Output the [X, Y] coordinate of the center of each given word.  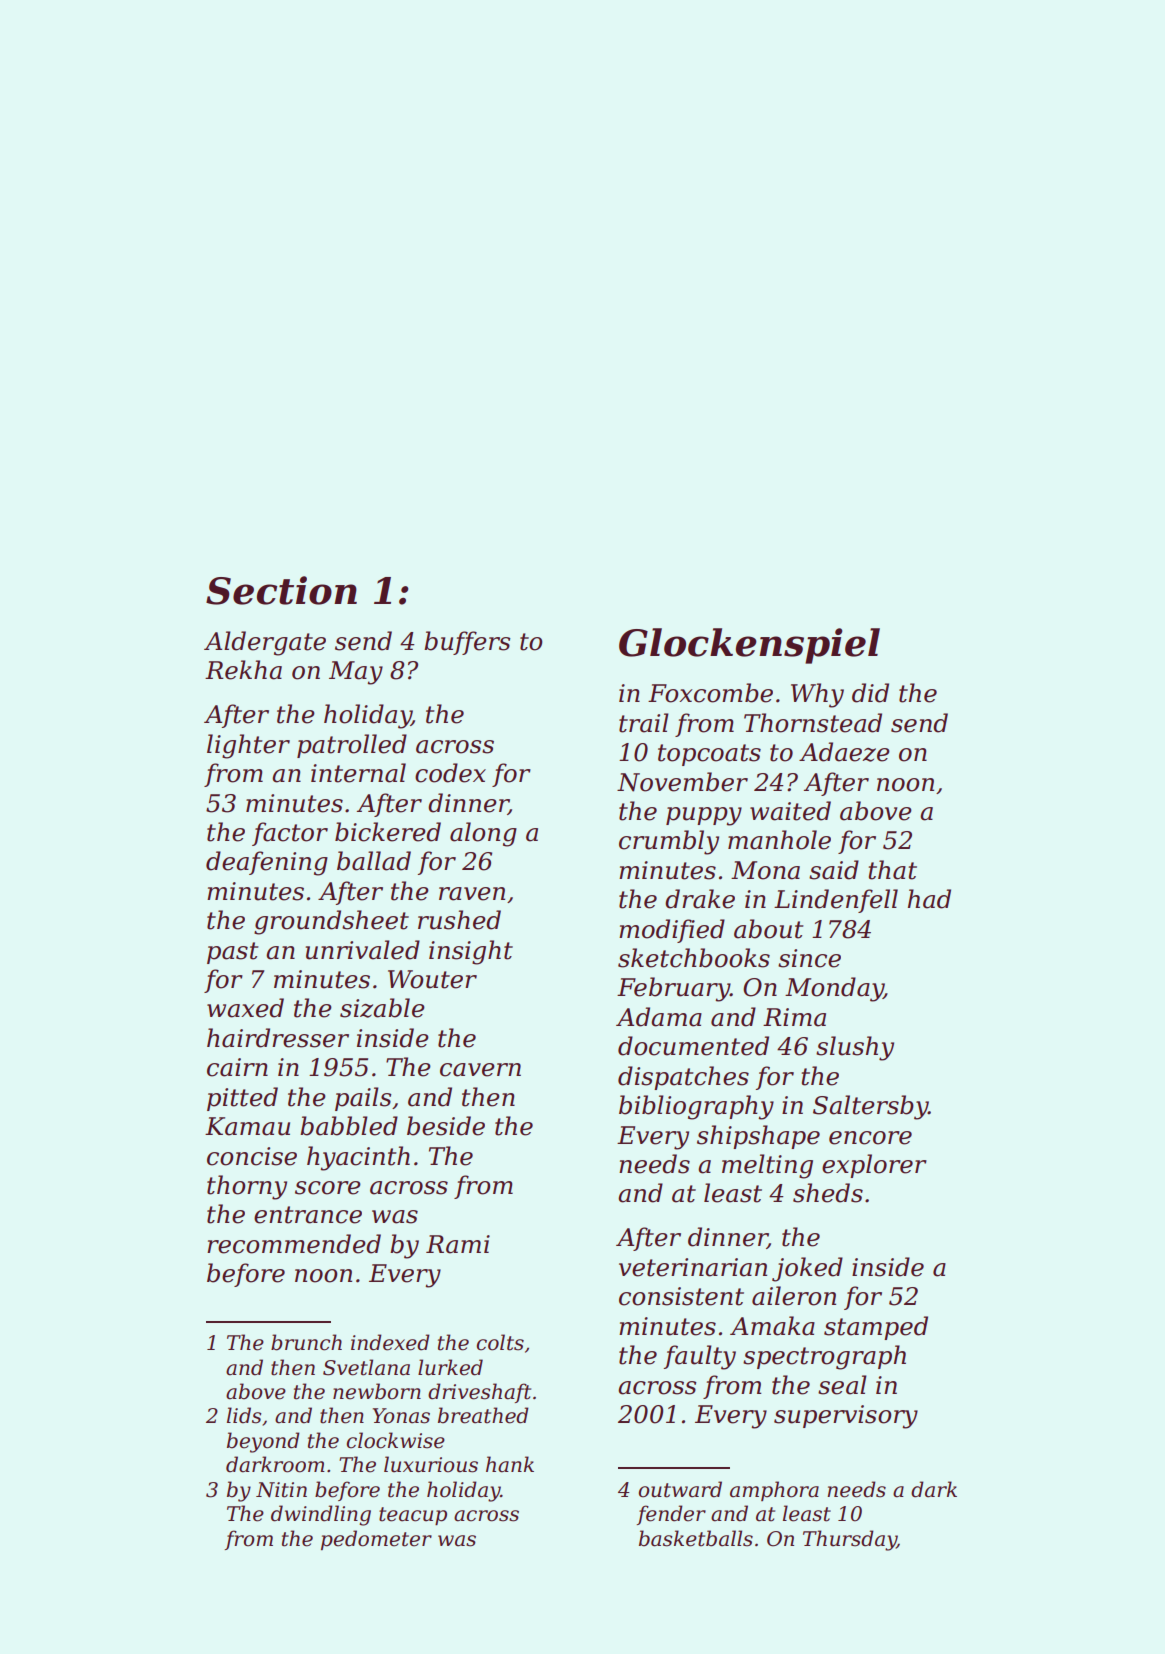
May [356, 673]
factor [290, 834]
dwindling [321, 1515]
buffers [467, 643]
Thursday [850, 1540]
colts [500, 1342]
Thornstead [813, 723]
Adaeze [844, 752]
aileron [794, 1296]
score [328, 1188]
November [682, 782]
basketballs [696, 1538]
